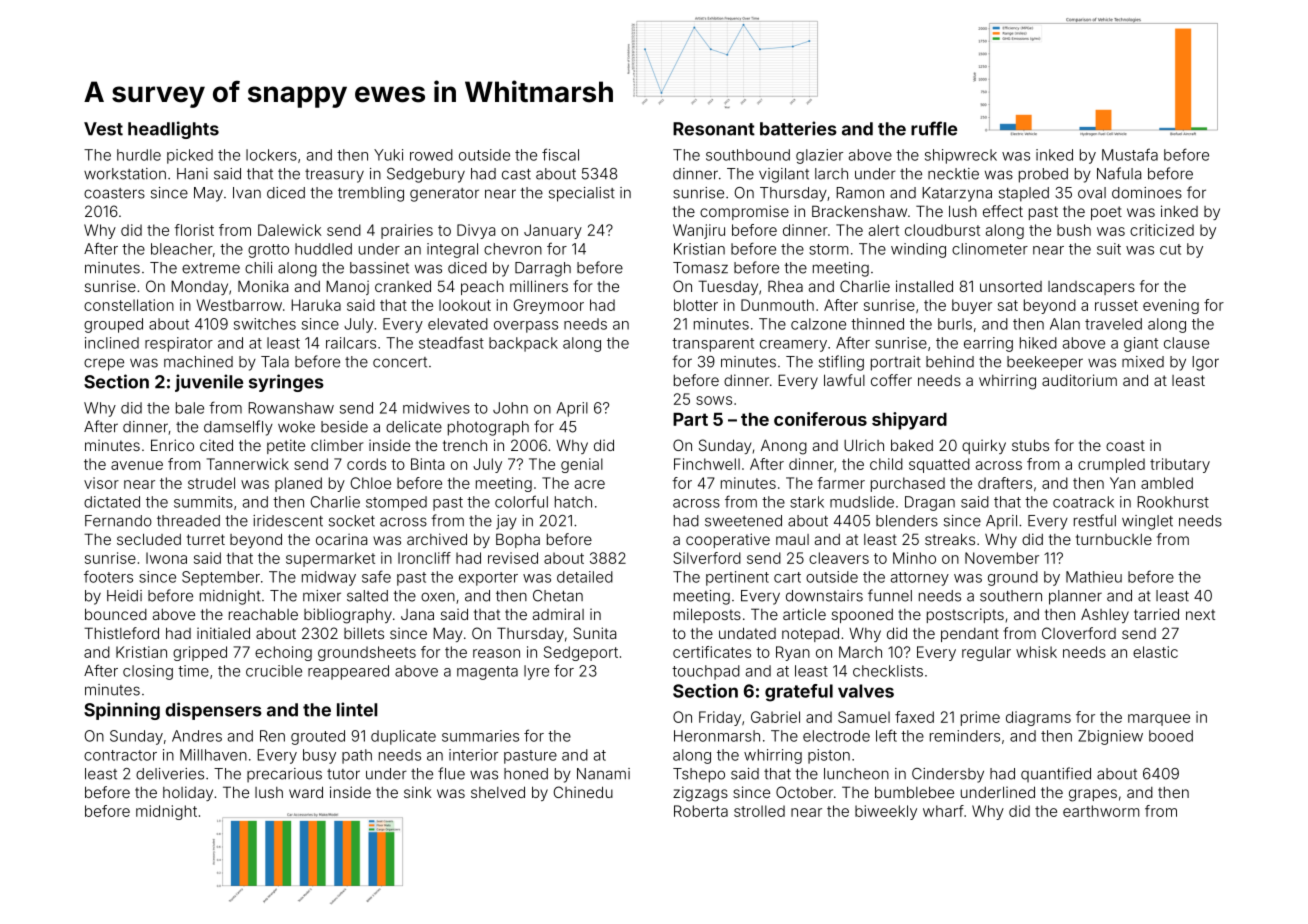 This page has height=924, width=1308. Describe the element at coordinates (1180, 465) in the page. I see `tributary` at that location.
